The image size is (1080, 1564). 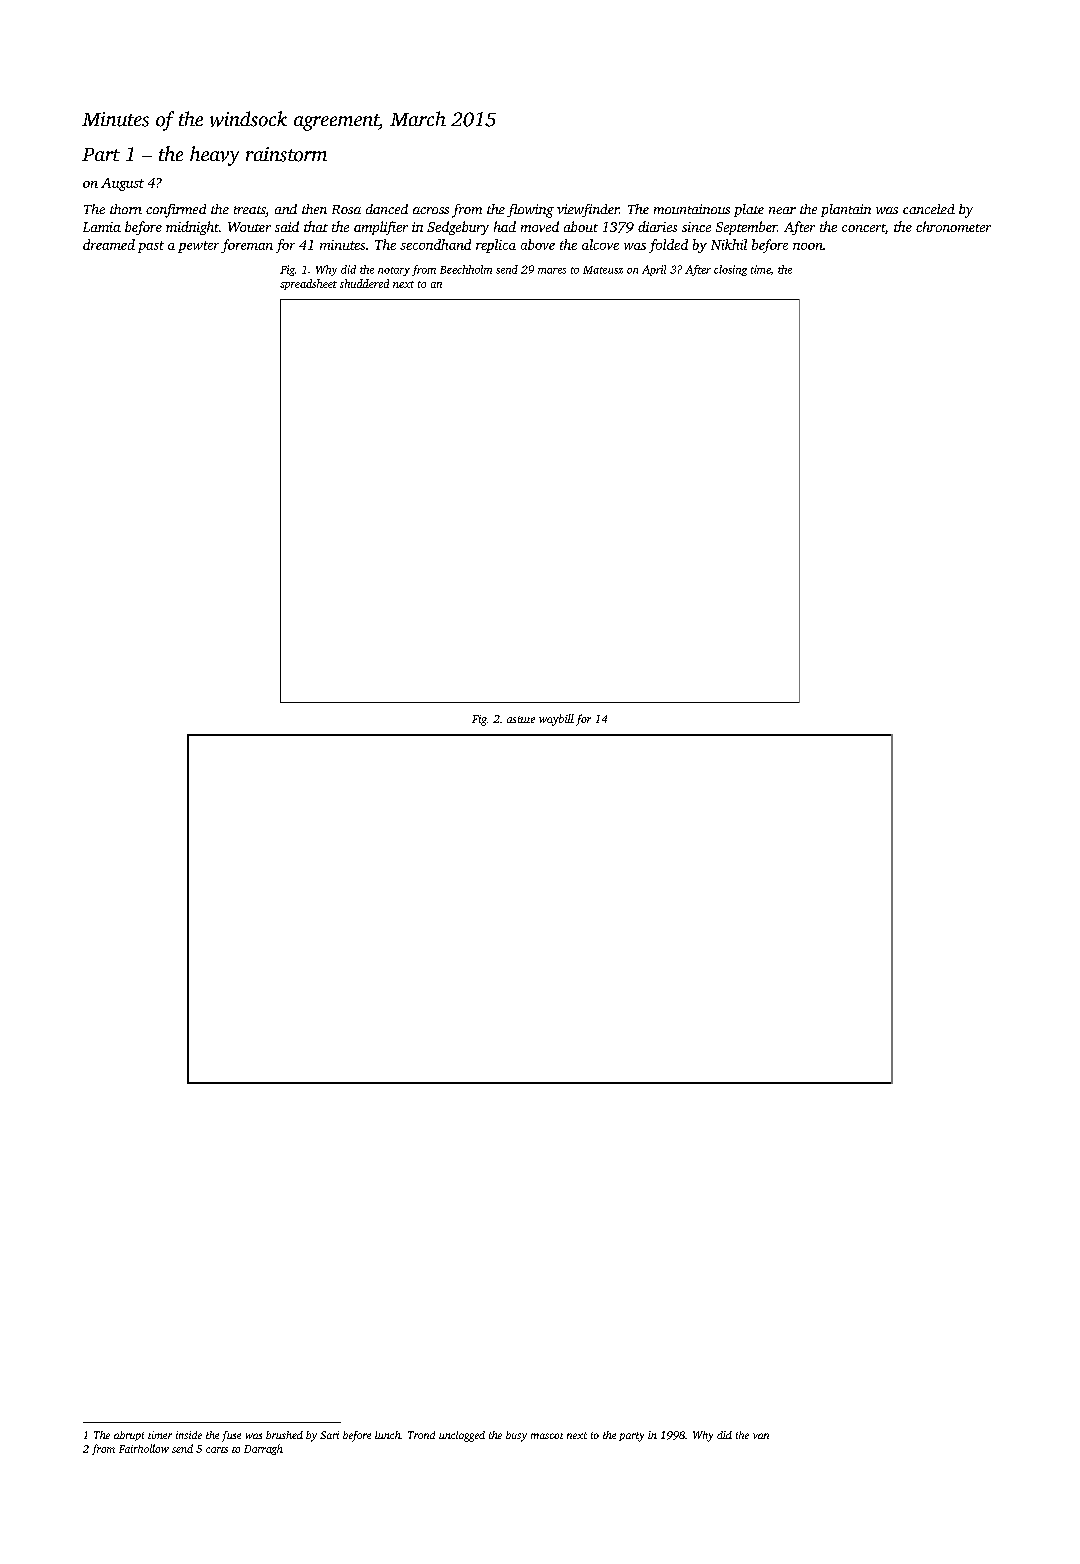 I want to click on astute, so click(x=521, y=719).
